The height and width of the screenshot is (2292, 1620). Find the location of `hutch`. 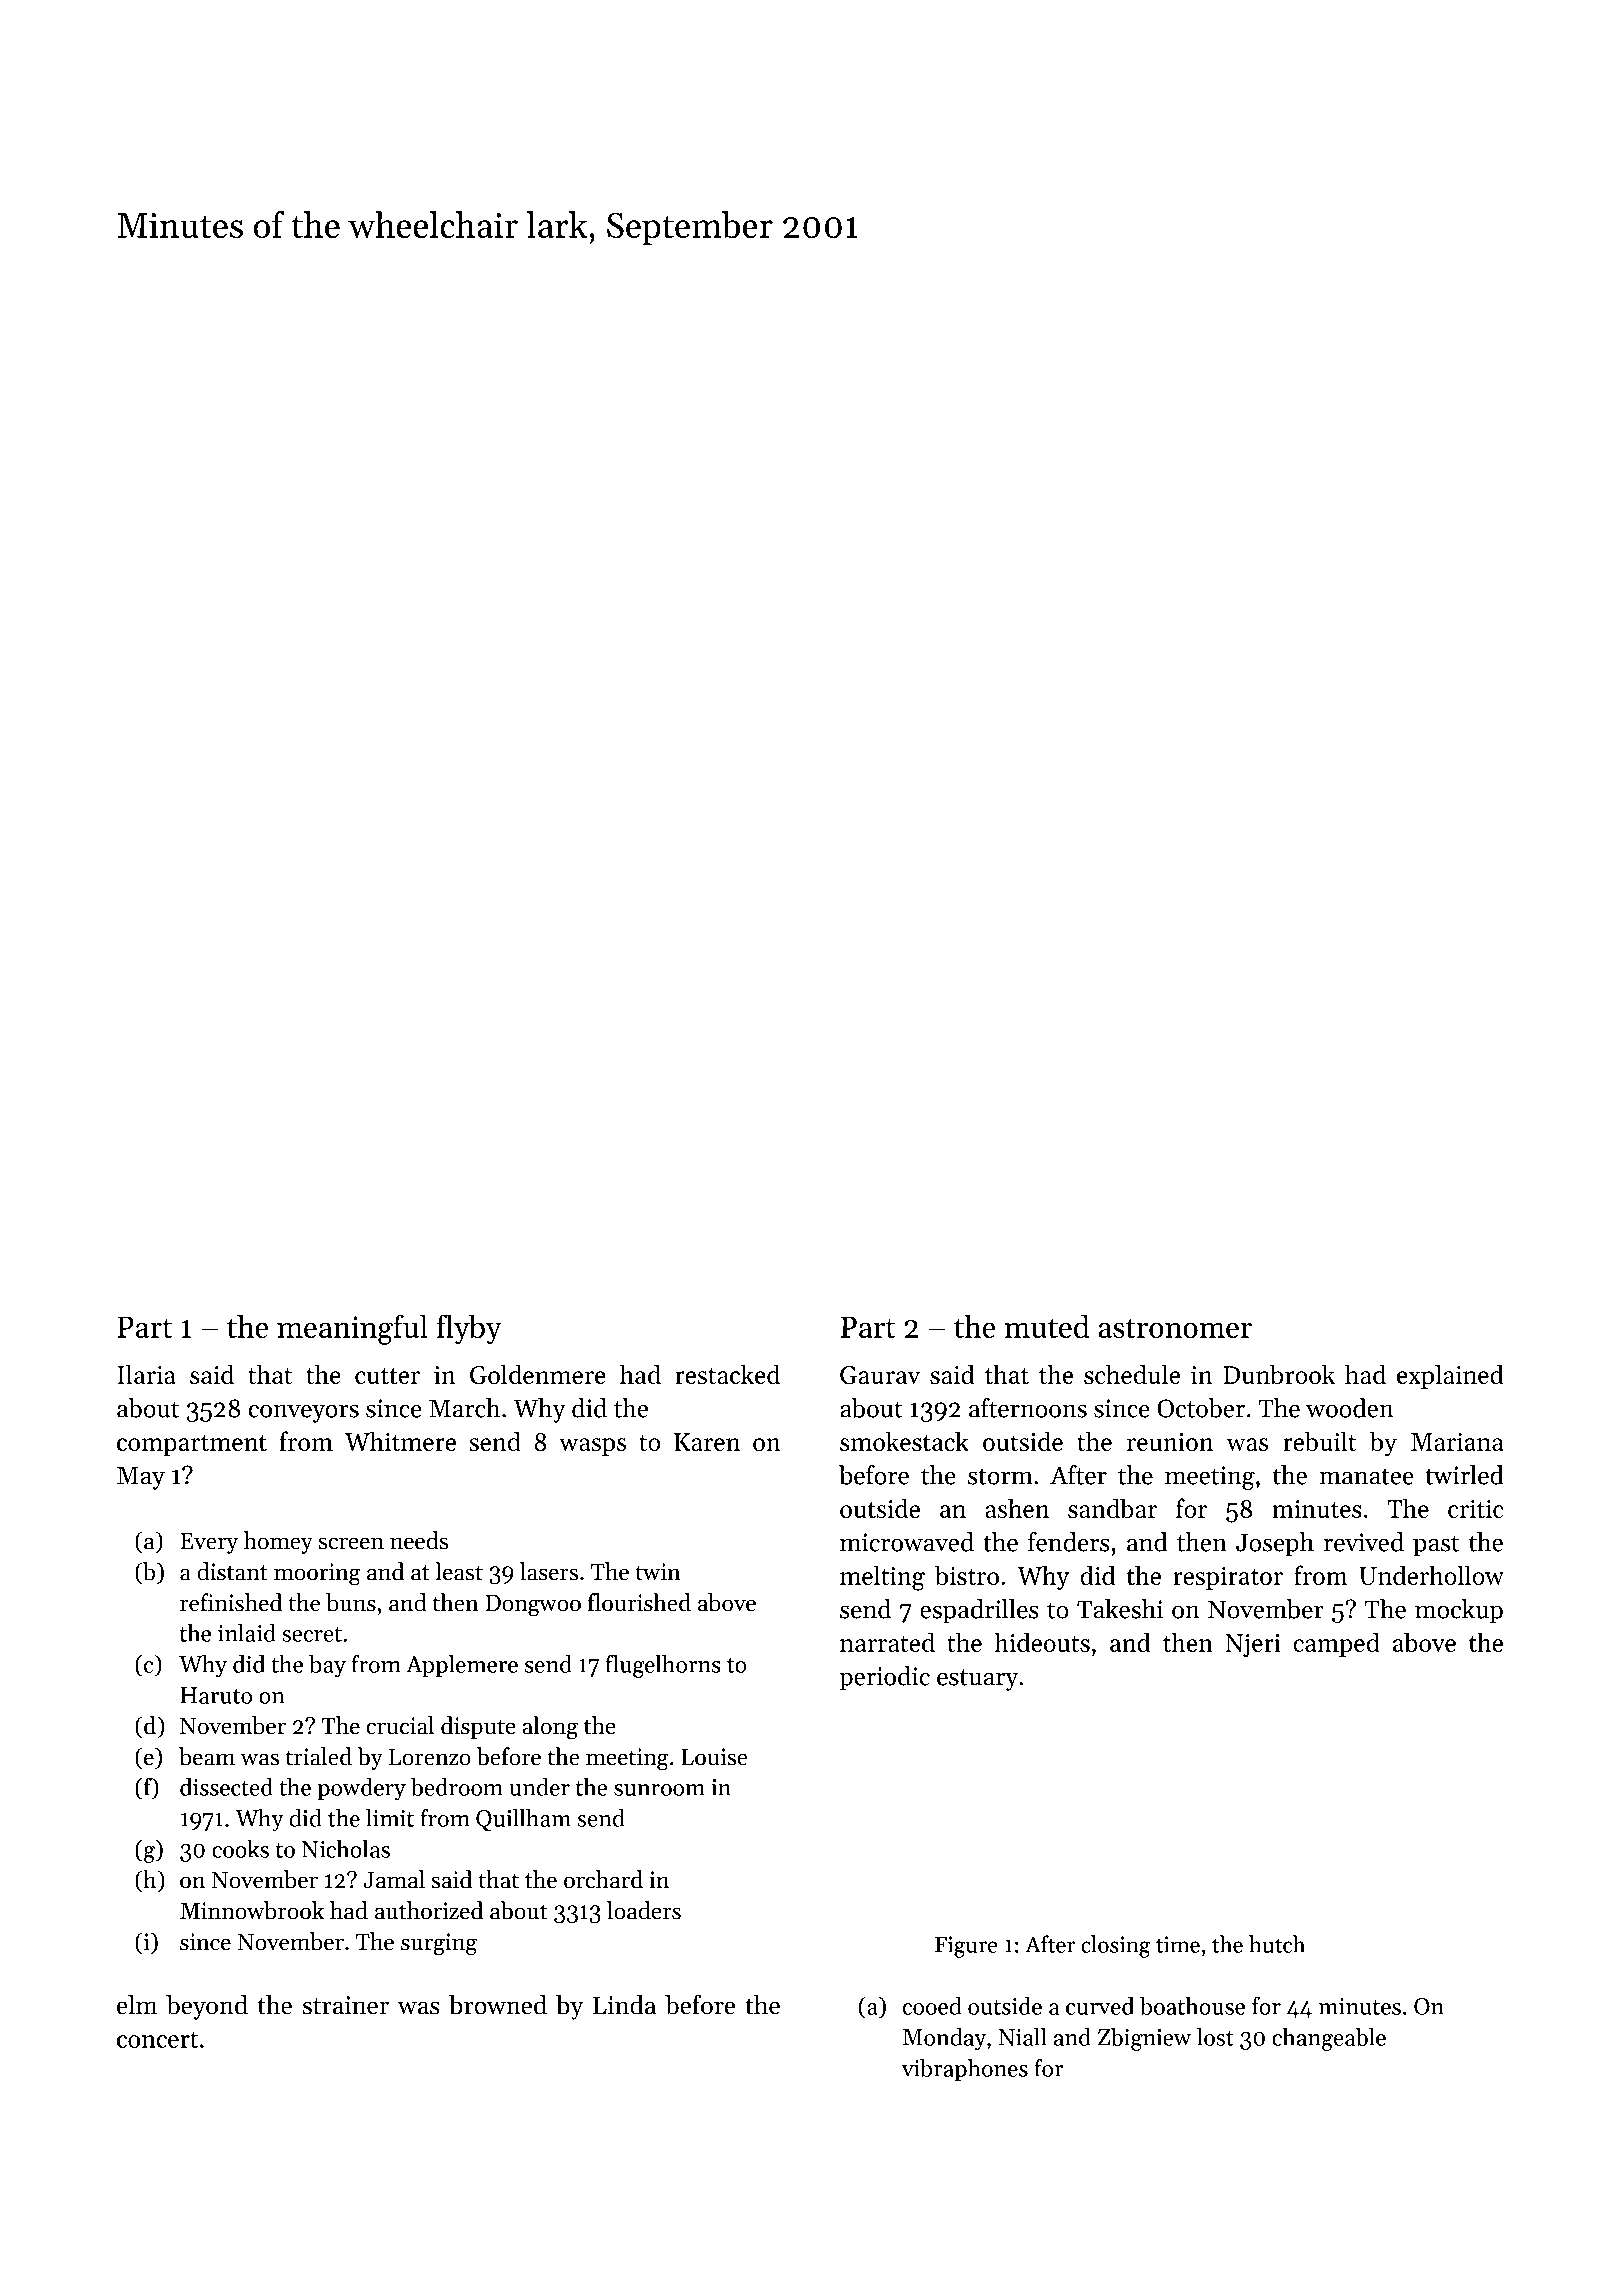

hutch is located at coordinates (1277, 1944).
